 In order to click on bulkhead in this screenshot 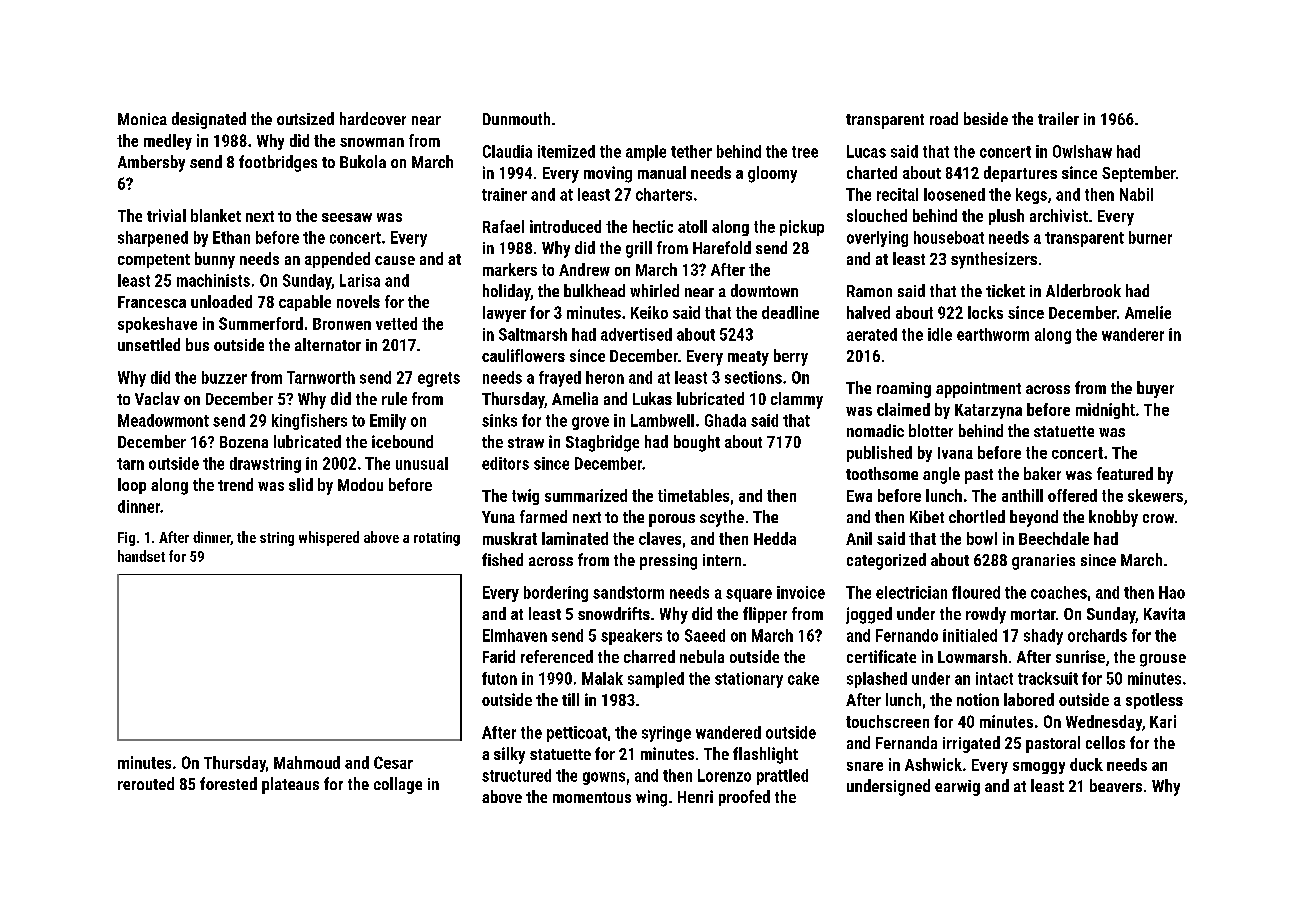, I will do `click(594, 290)`.
